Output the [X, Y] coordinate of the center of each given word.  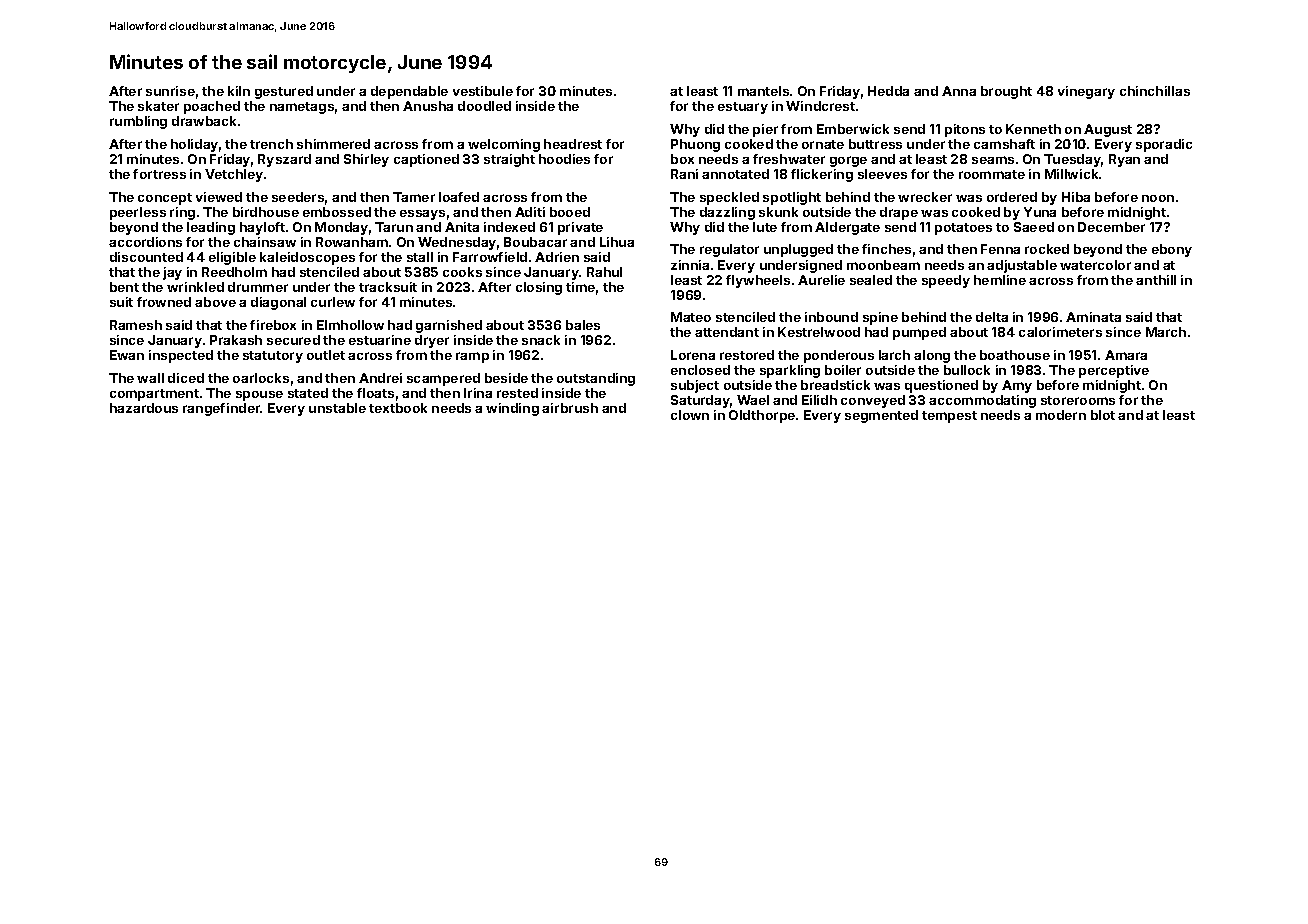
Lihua [617, 242]
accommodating [982, 401]
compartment [154, 395]
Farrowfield [490, 257]
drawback [204, 121]
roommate [992, 174]
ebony [1172, 250]
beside [506, 378]
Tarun [394, 227]
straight [509, 160]
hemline [1000, 280]
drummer [258, 287]
